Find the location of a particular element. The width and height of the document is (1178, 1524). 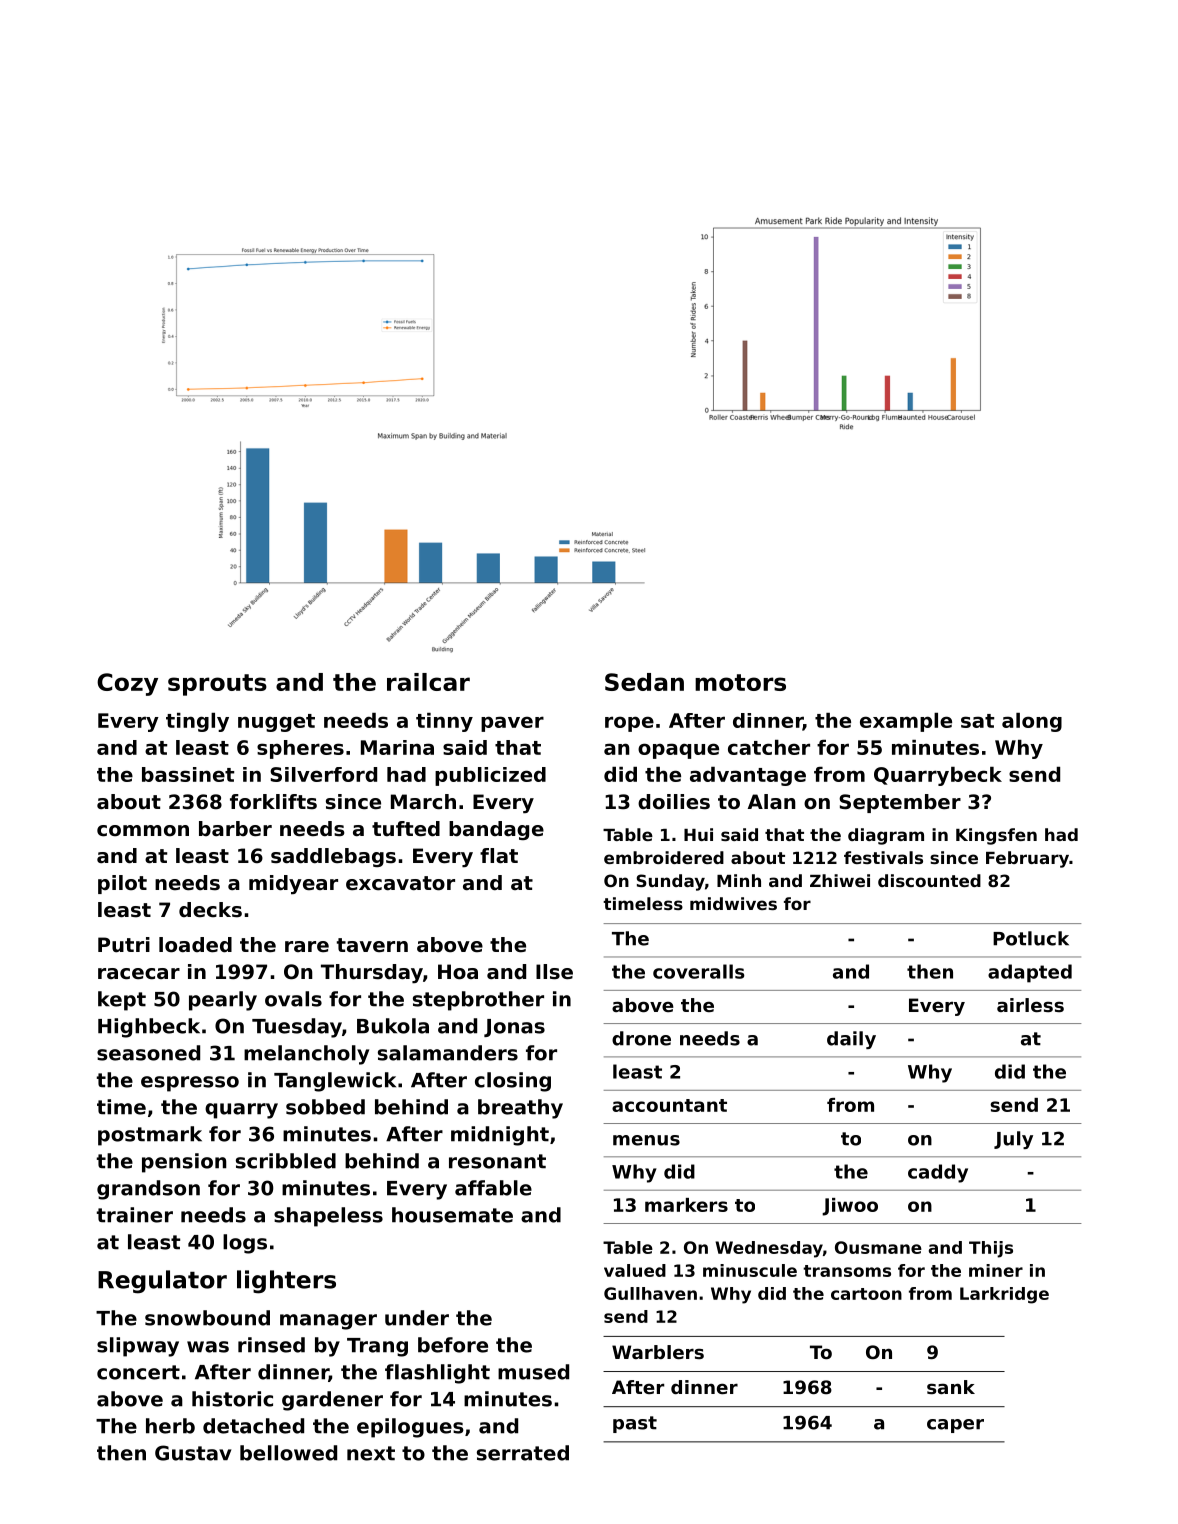

daily is located at coordinates (851, 1040).
